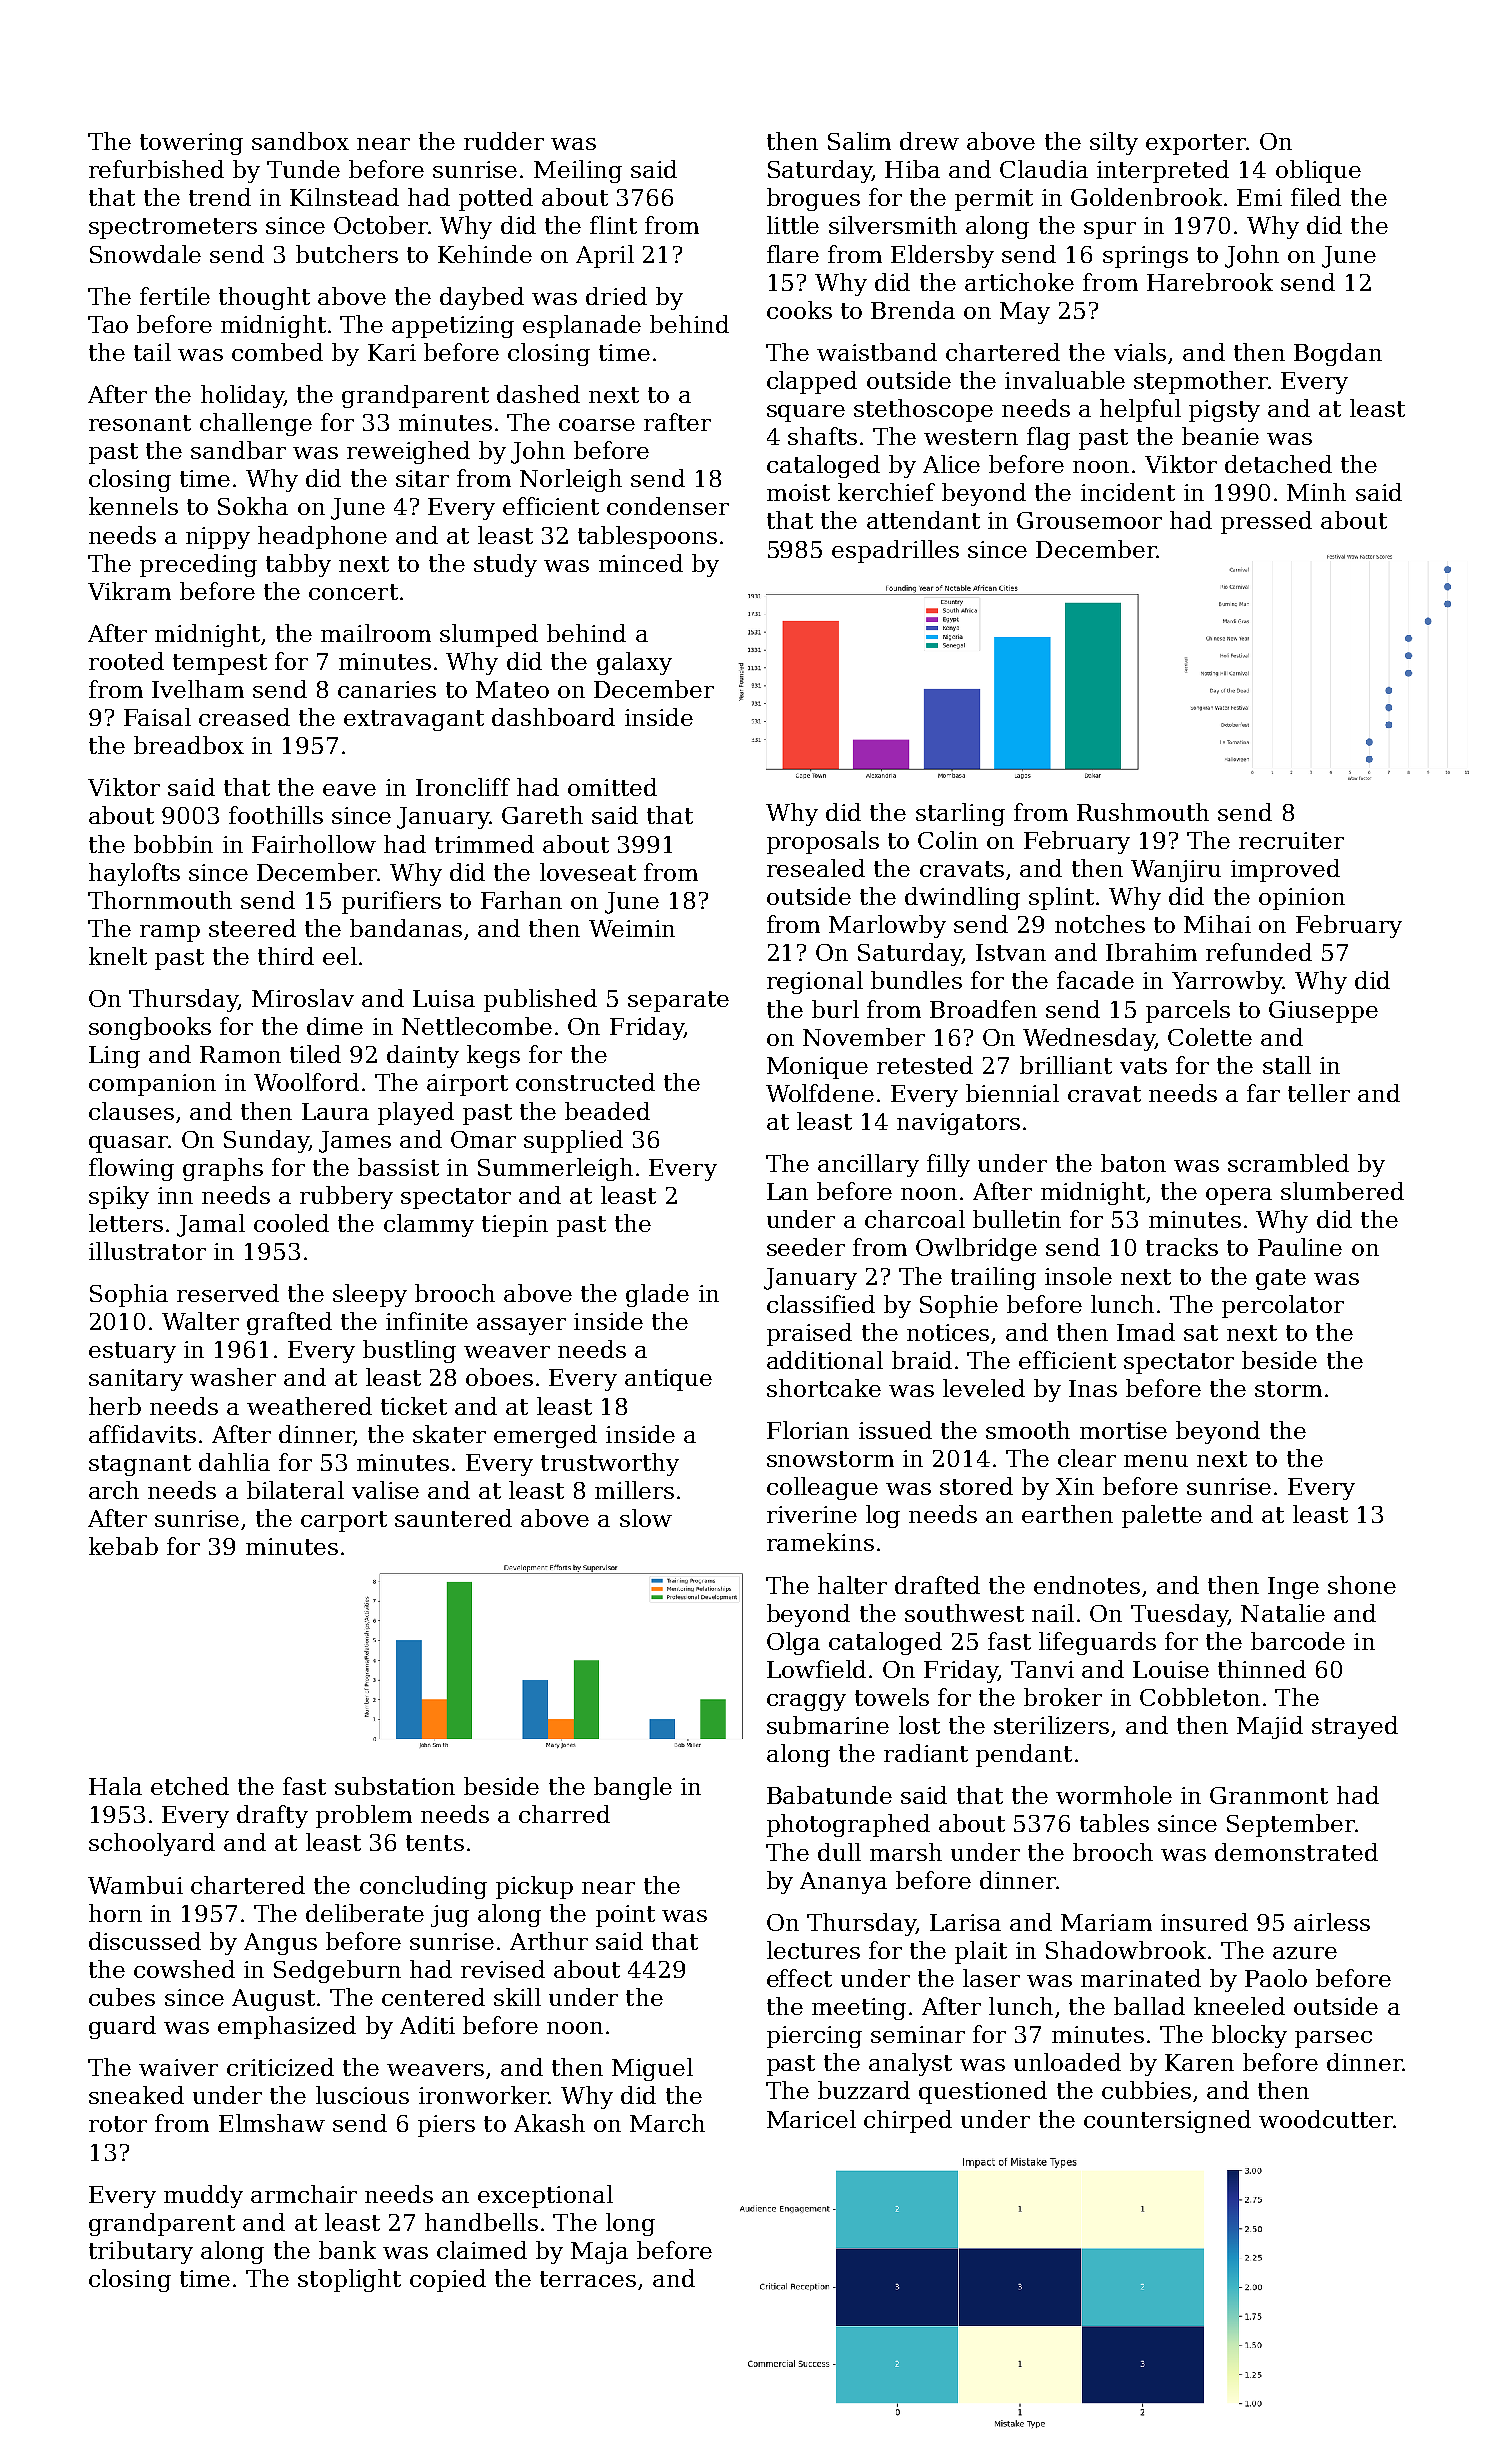 The height and width of the image is (2464, 1496). Describe the element at coordinates (315, 1054) in the image. I see `tiled` at that location.
